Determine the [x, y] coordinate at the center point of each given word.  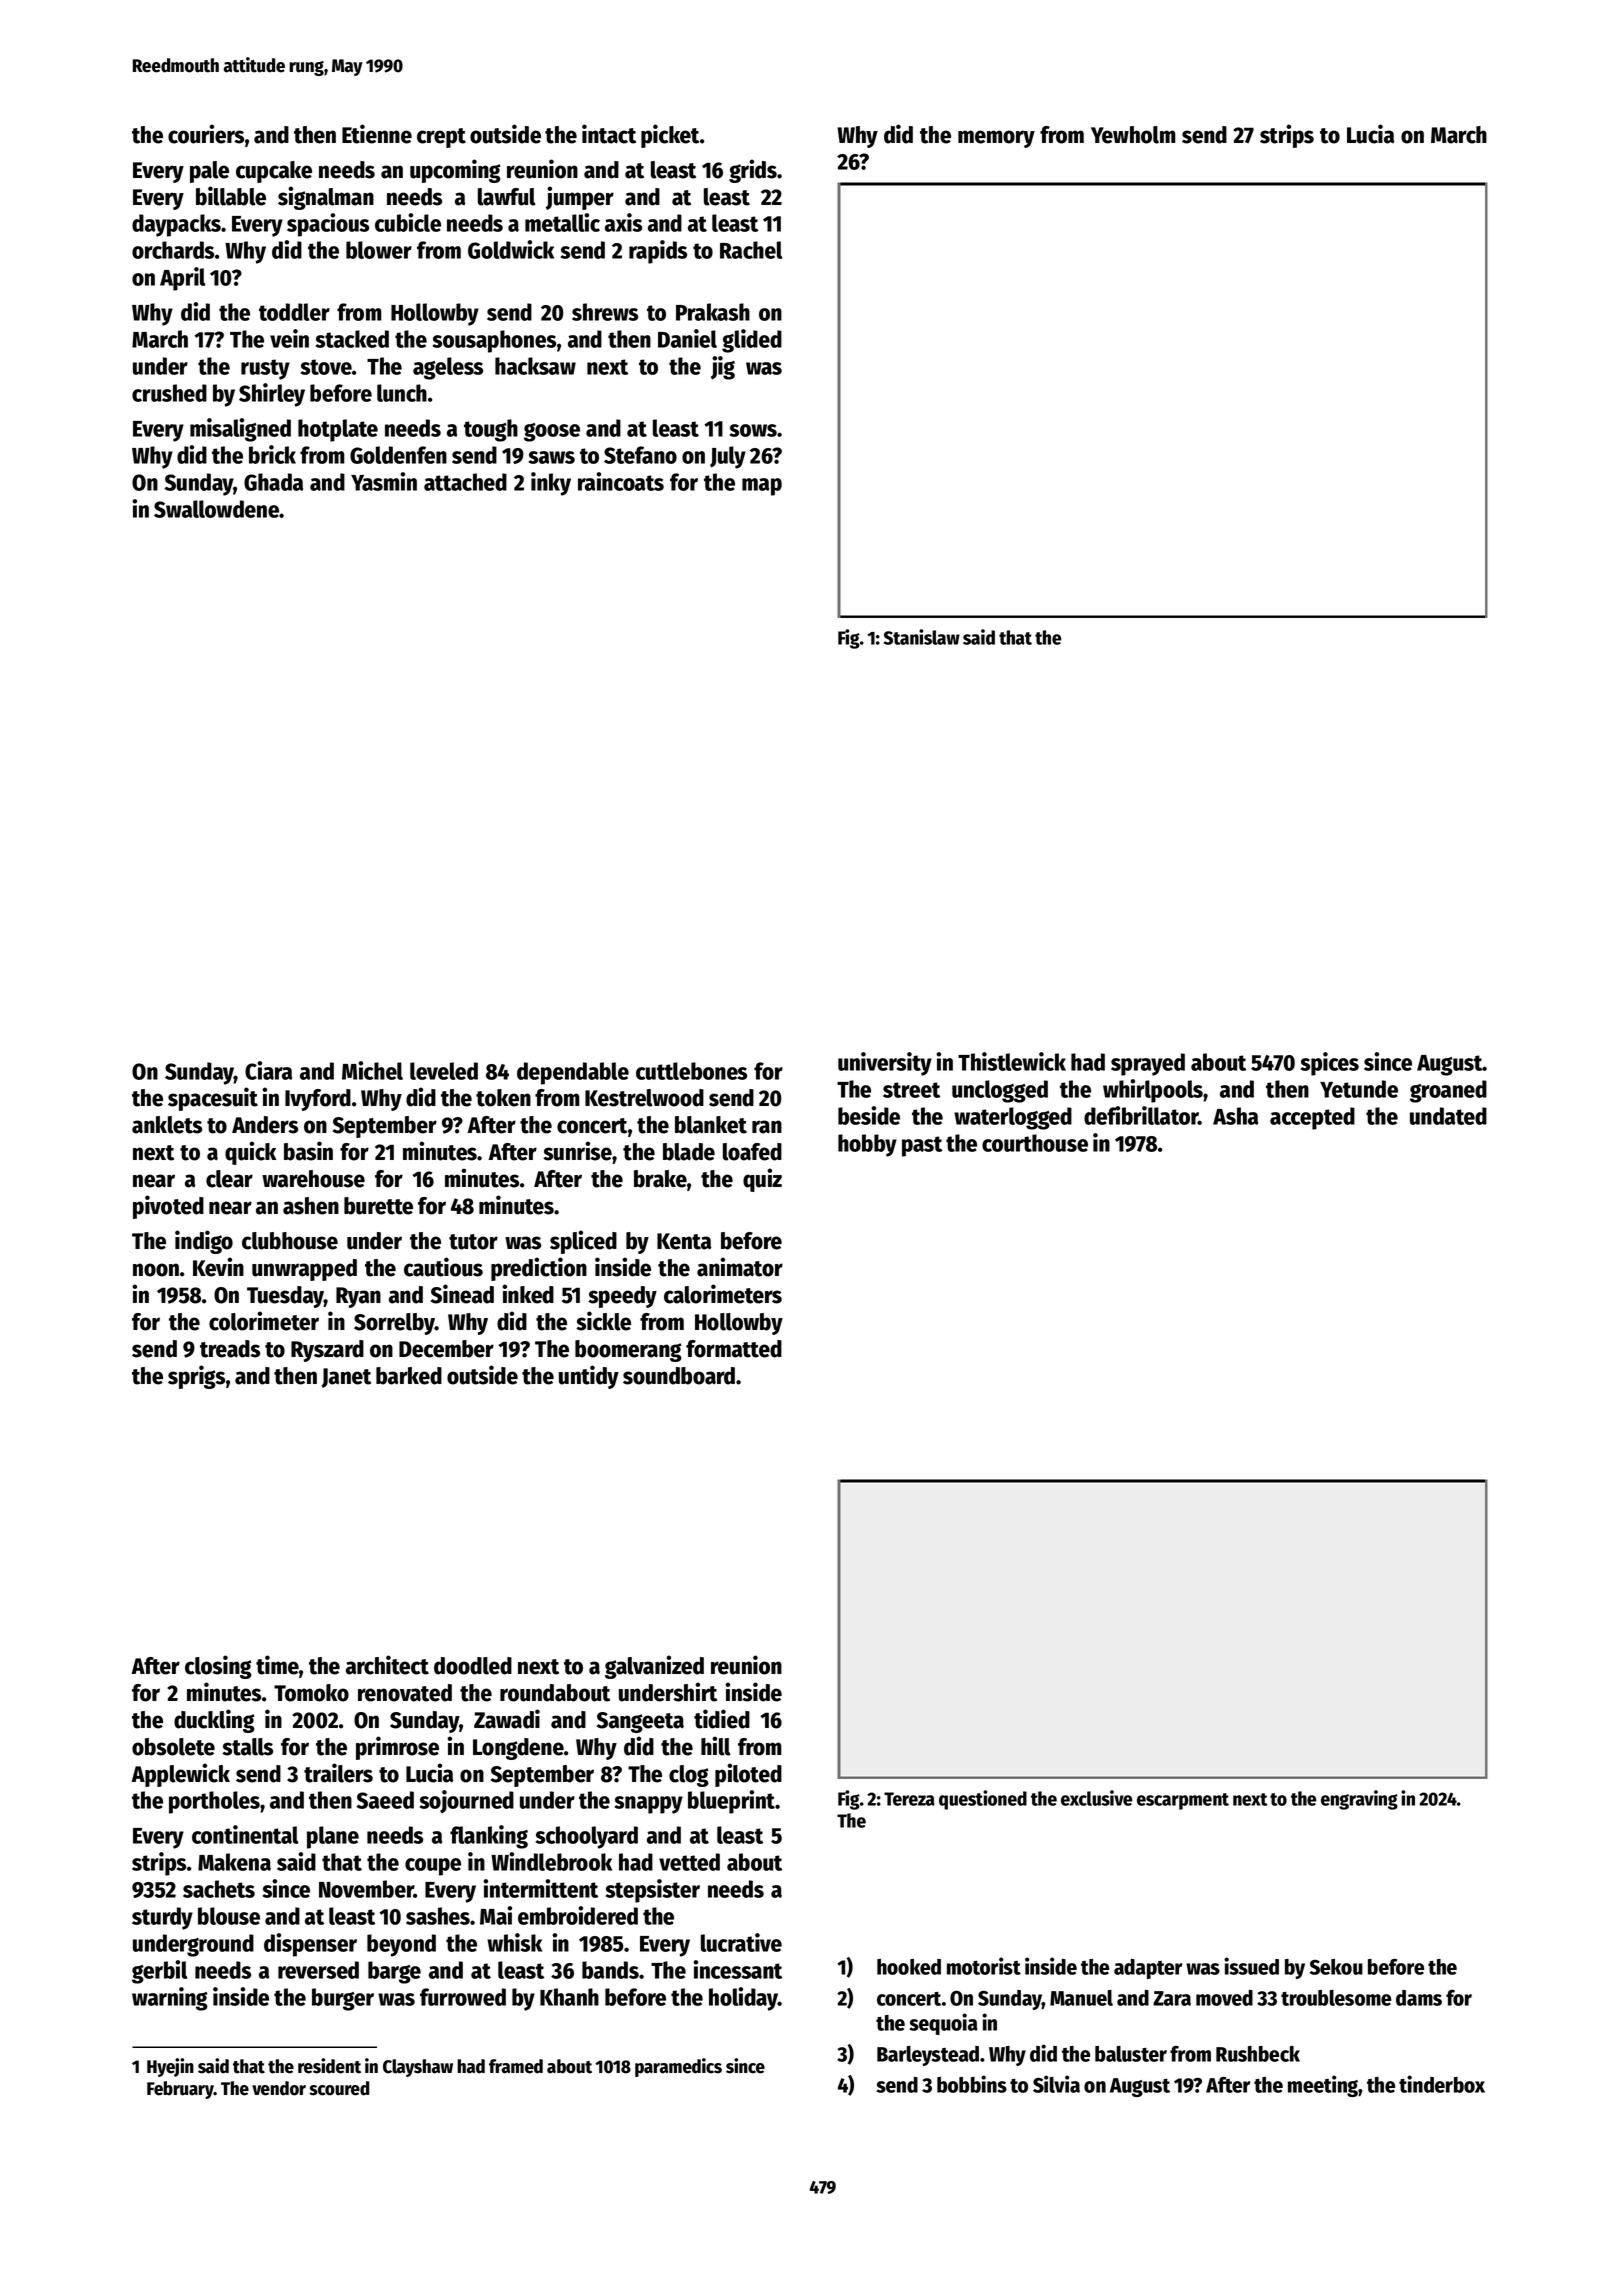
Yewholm [1133, 135]
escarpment [1183, 1801]
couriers [206, 134]
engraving [1359, 1800]
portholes [214, 1802]
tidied [722, 1719]
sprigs [196, 1377]
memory [996, 139]
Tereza [909, 1799]
